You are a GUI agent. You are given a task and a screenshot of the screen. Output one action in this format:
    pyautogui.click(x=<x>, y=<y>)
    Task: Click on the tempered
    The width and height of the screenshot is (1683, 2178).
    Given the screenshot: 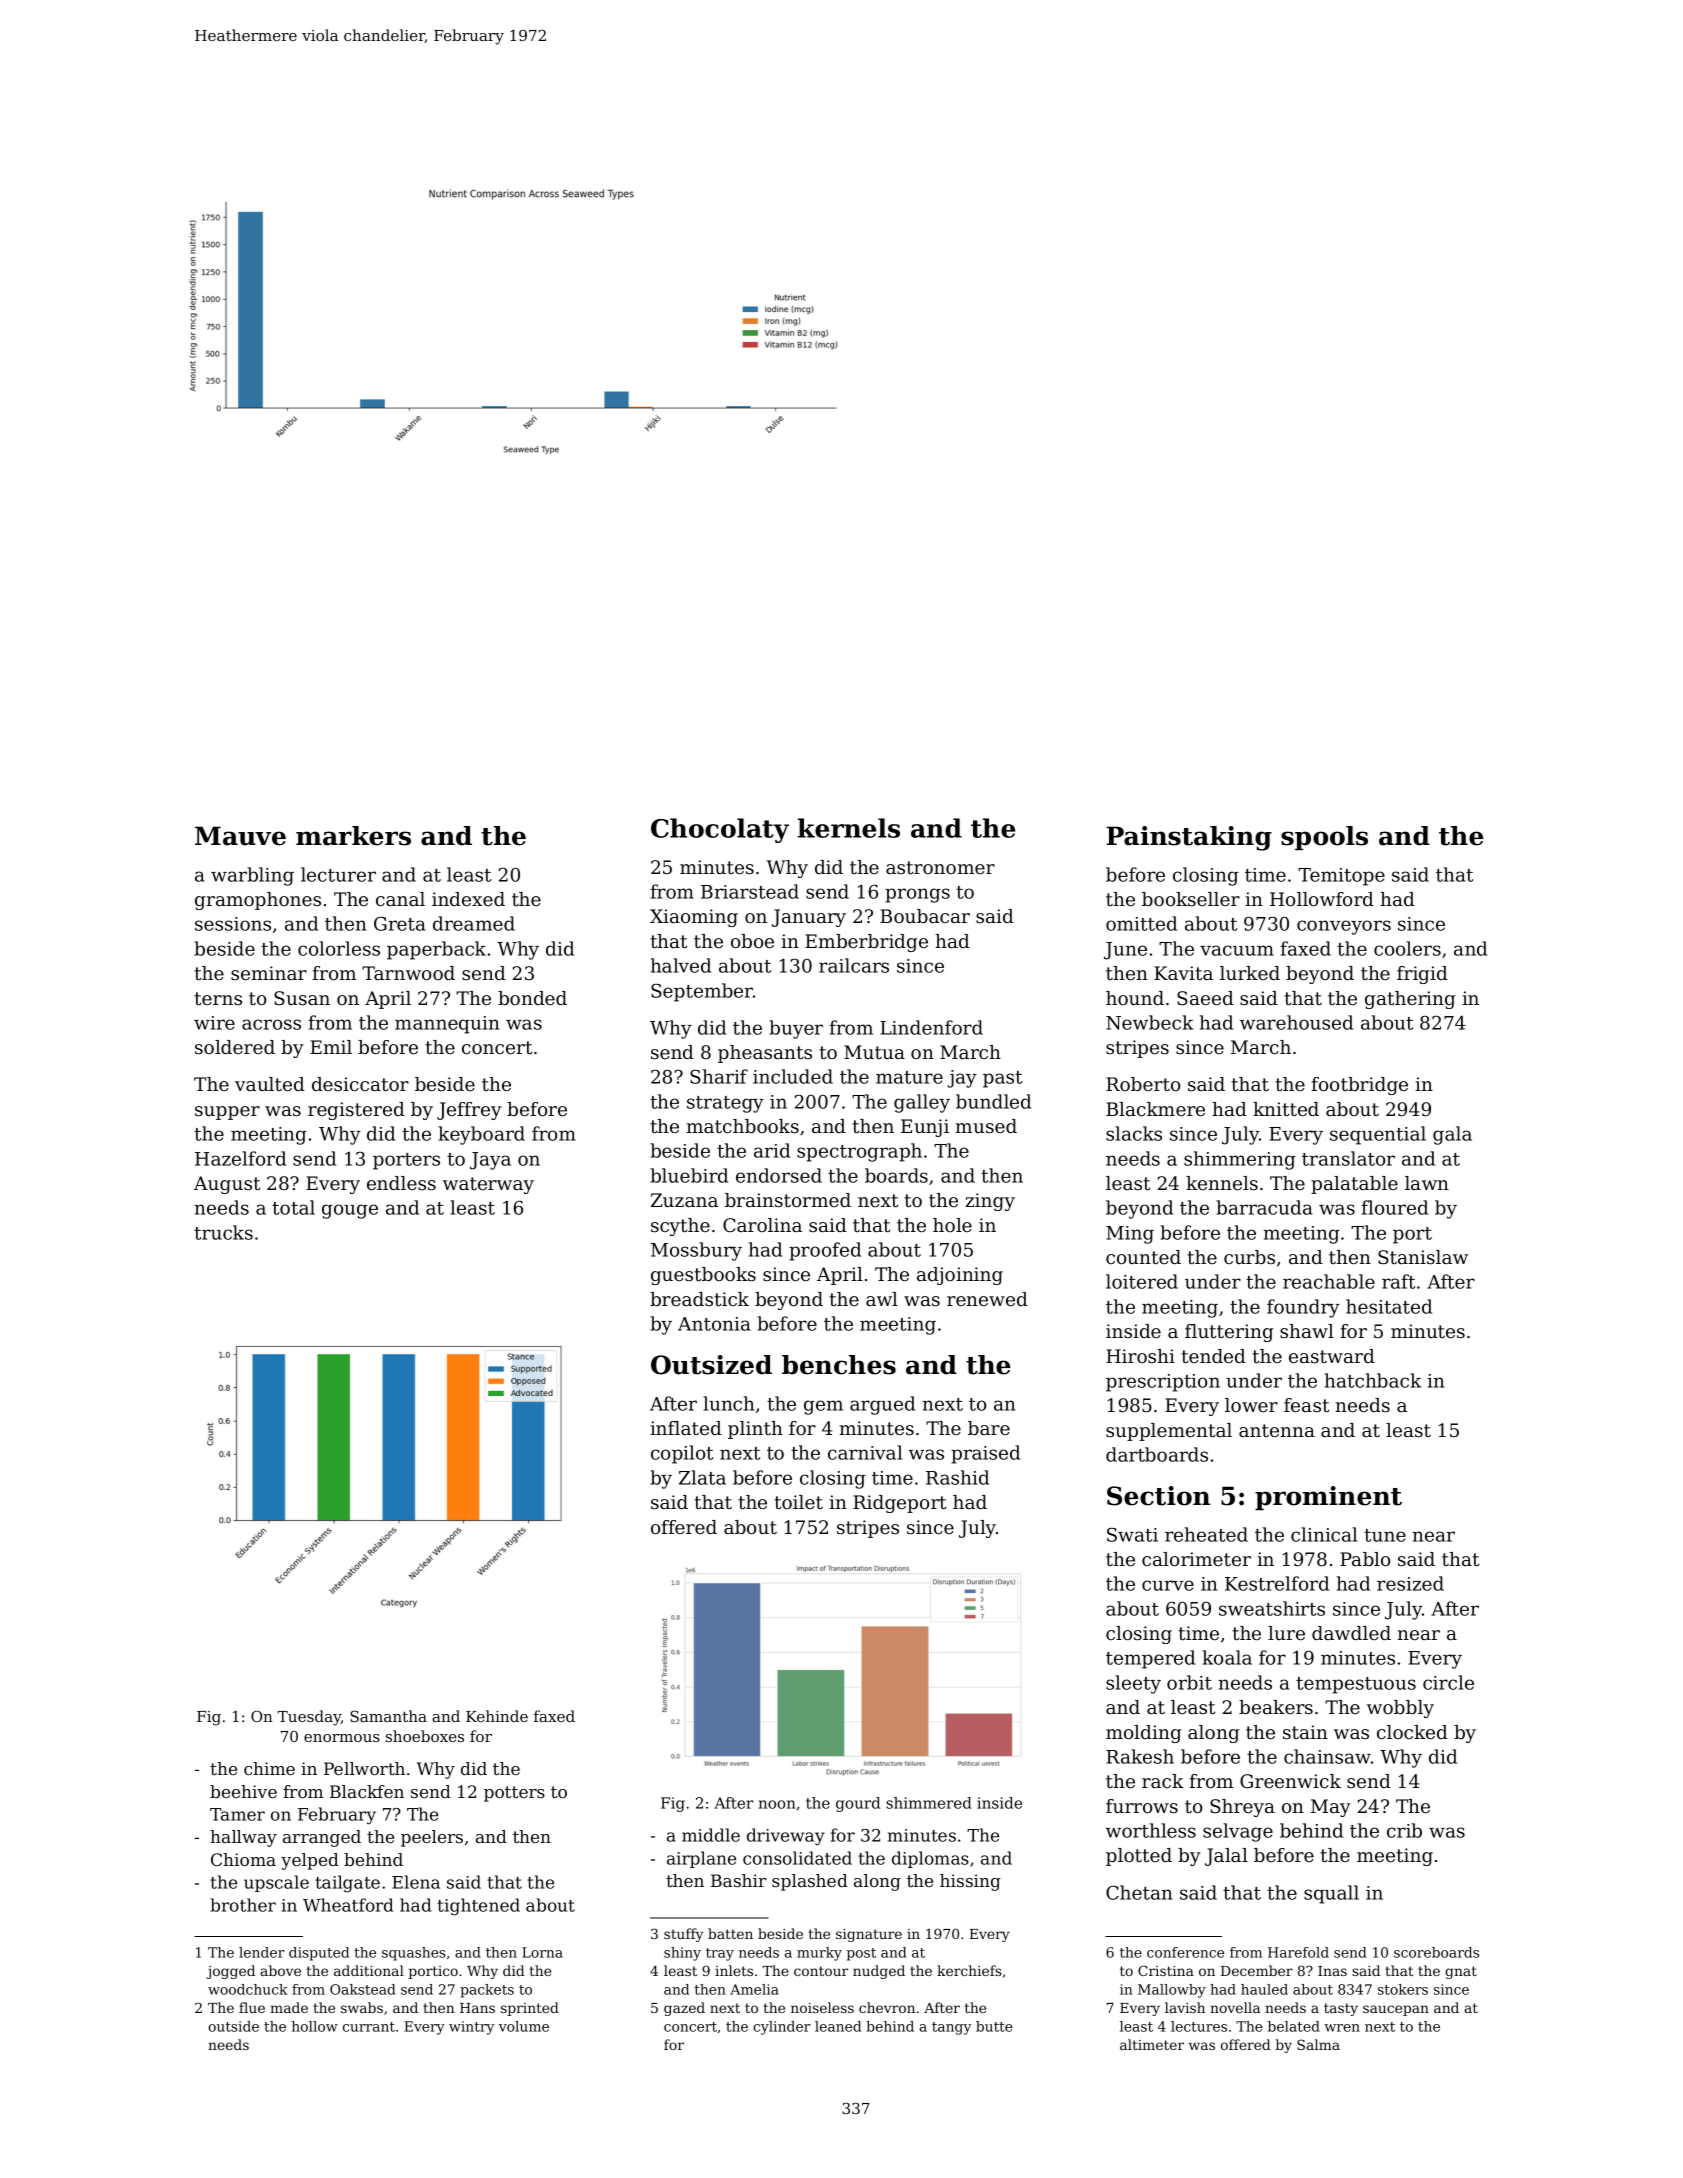 What is the action you would take?
    pyautogui.click(x=1150, y=1659)
